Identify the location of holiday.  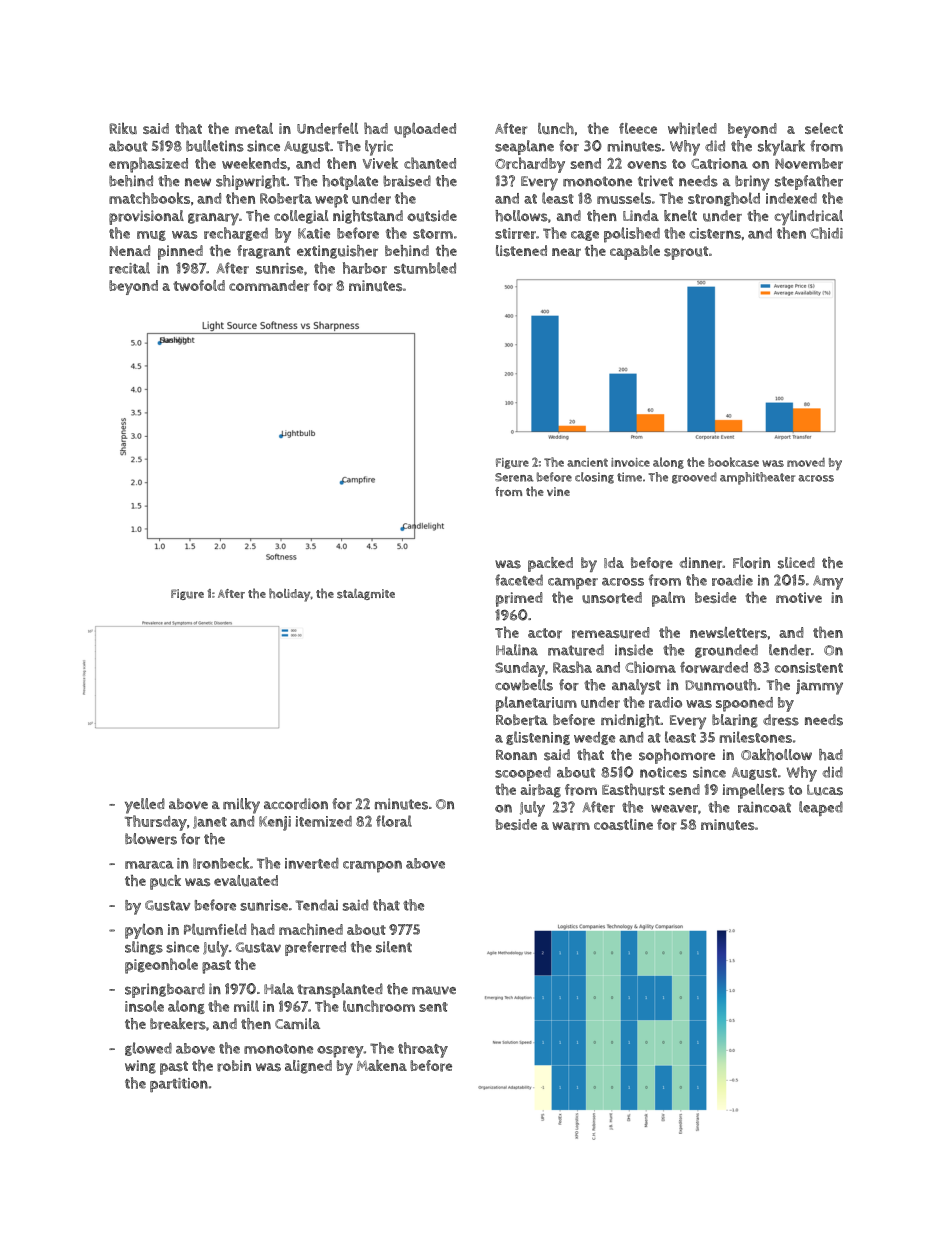
(290, 595).
